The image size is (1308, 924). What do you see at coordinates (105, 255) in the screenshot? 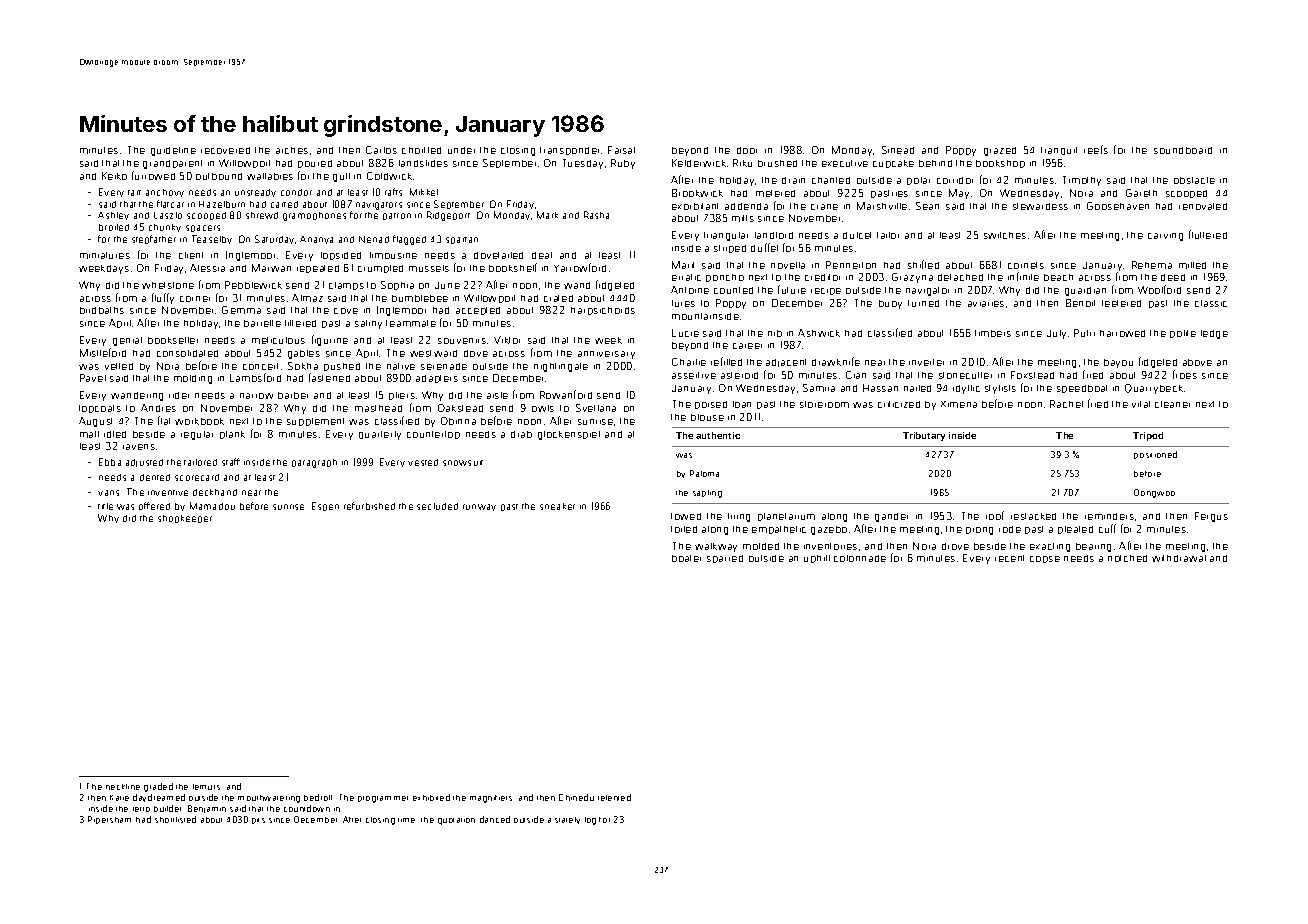
I see `miniatures` at bounding box center [105, 255].
